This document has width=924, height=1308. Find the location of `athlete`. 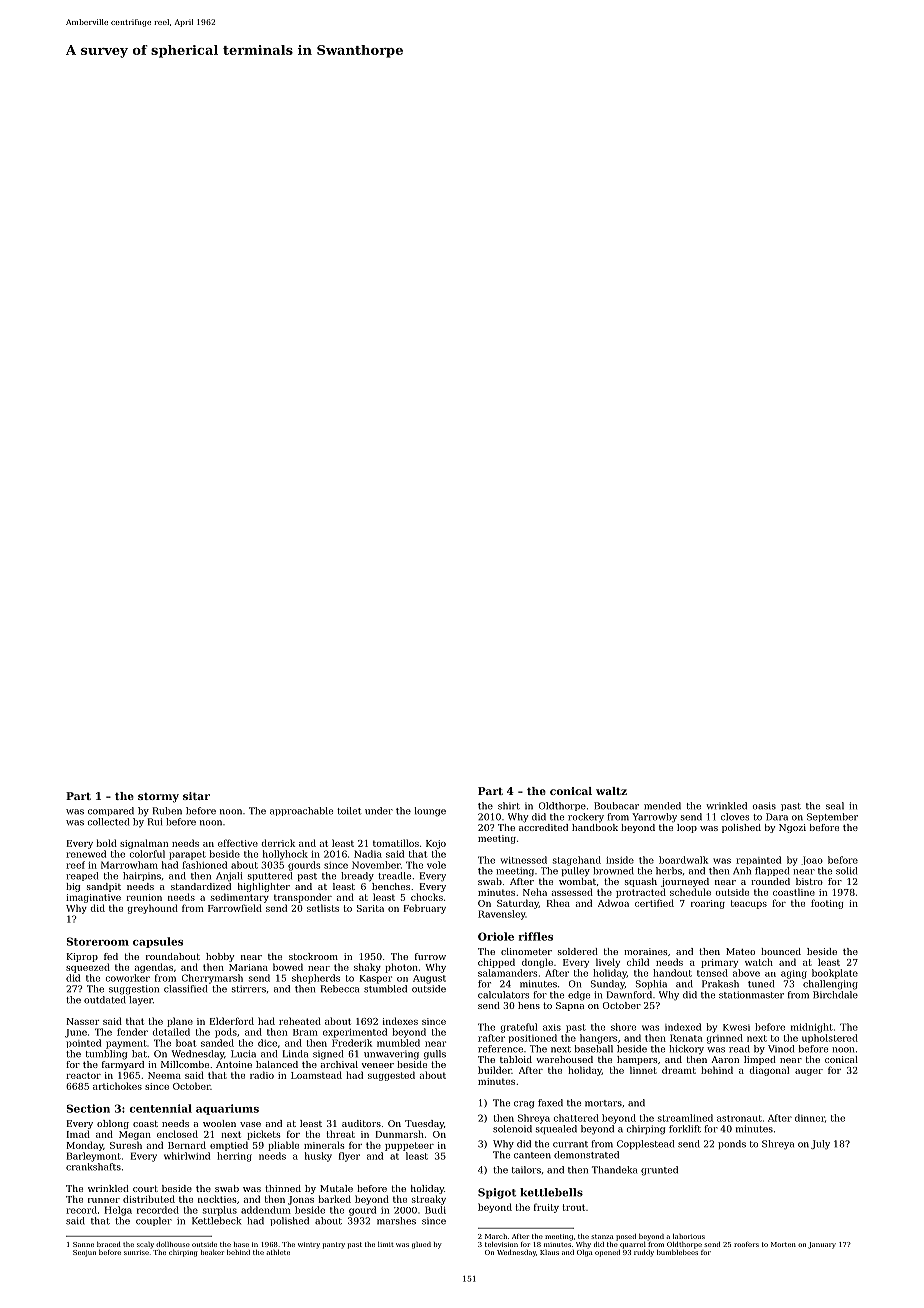

athlete is located at coordinates (278, 1252).
